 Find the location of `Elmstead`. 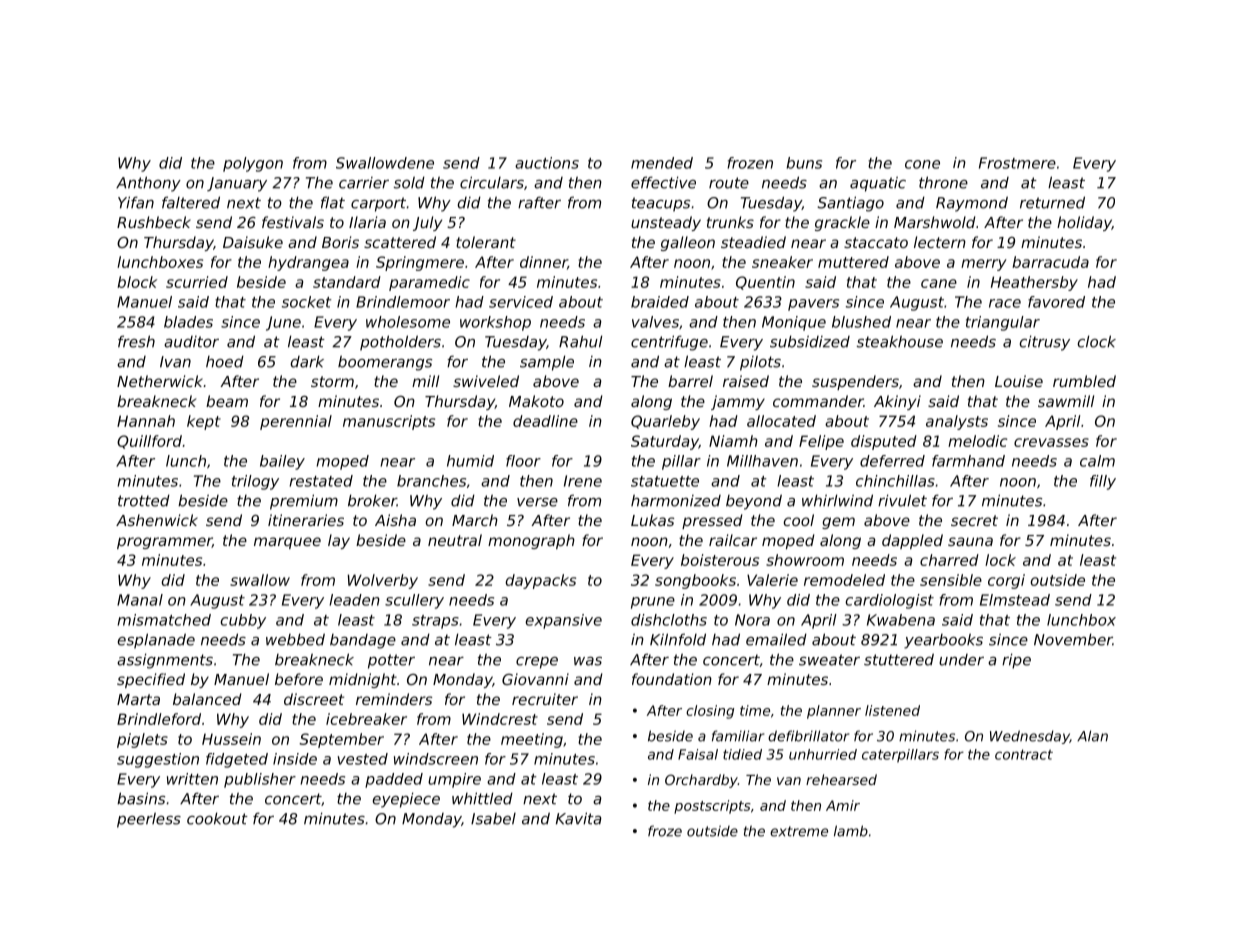

Elmstead is located at coordinates (1015, 600).
